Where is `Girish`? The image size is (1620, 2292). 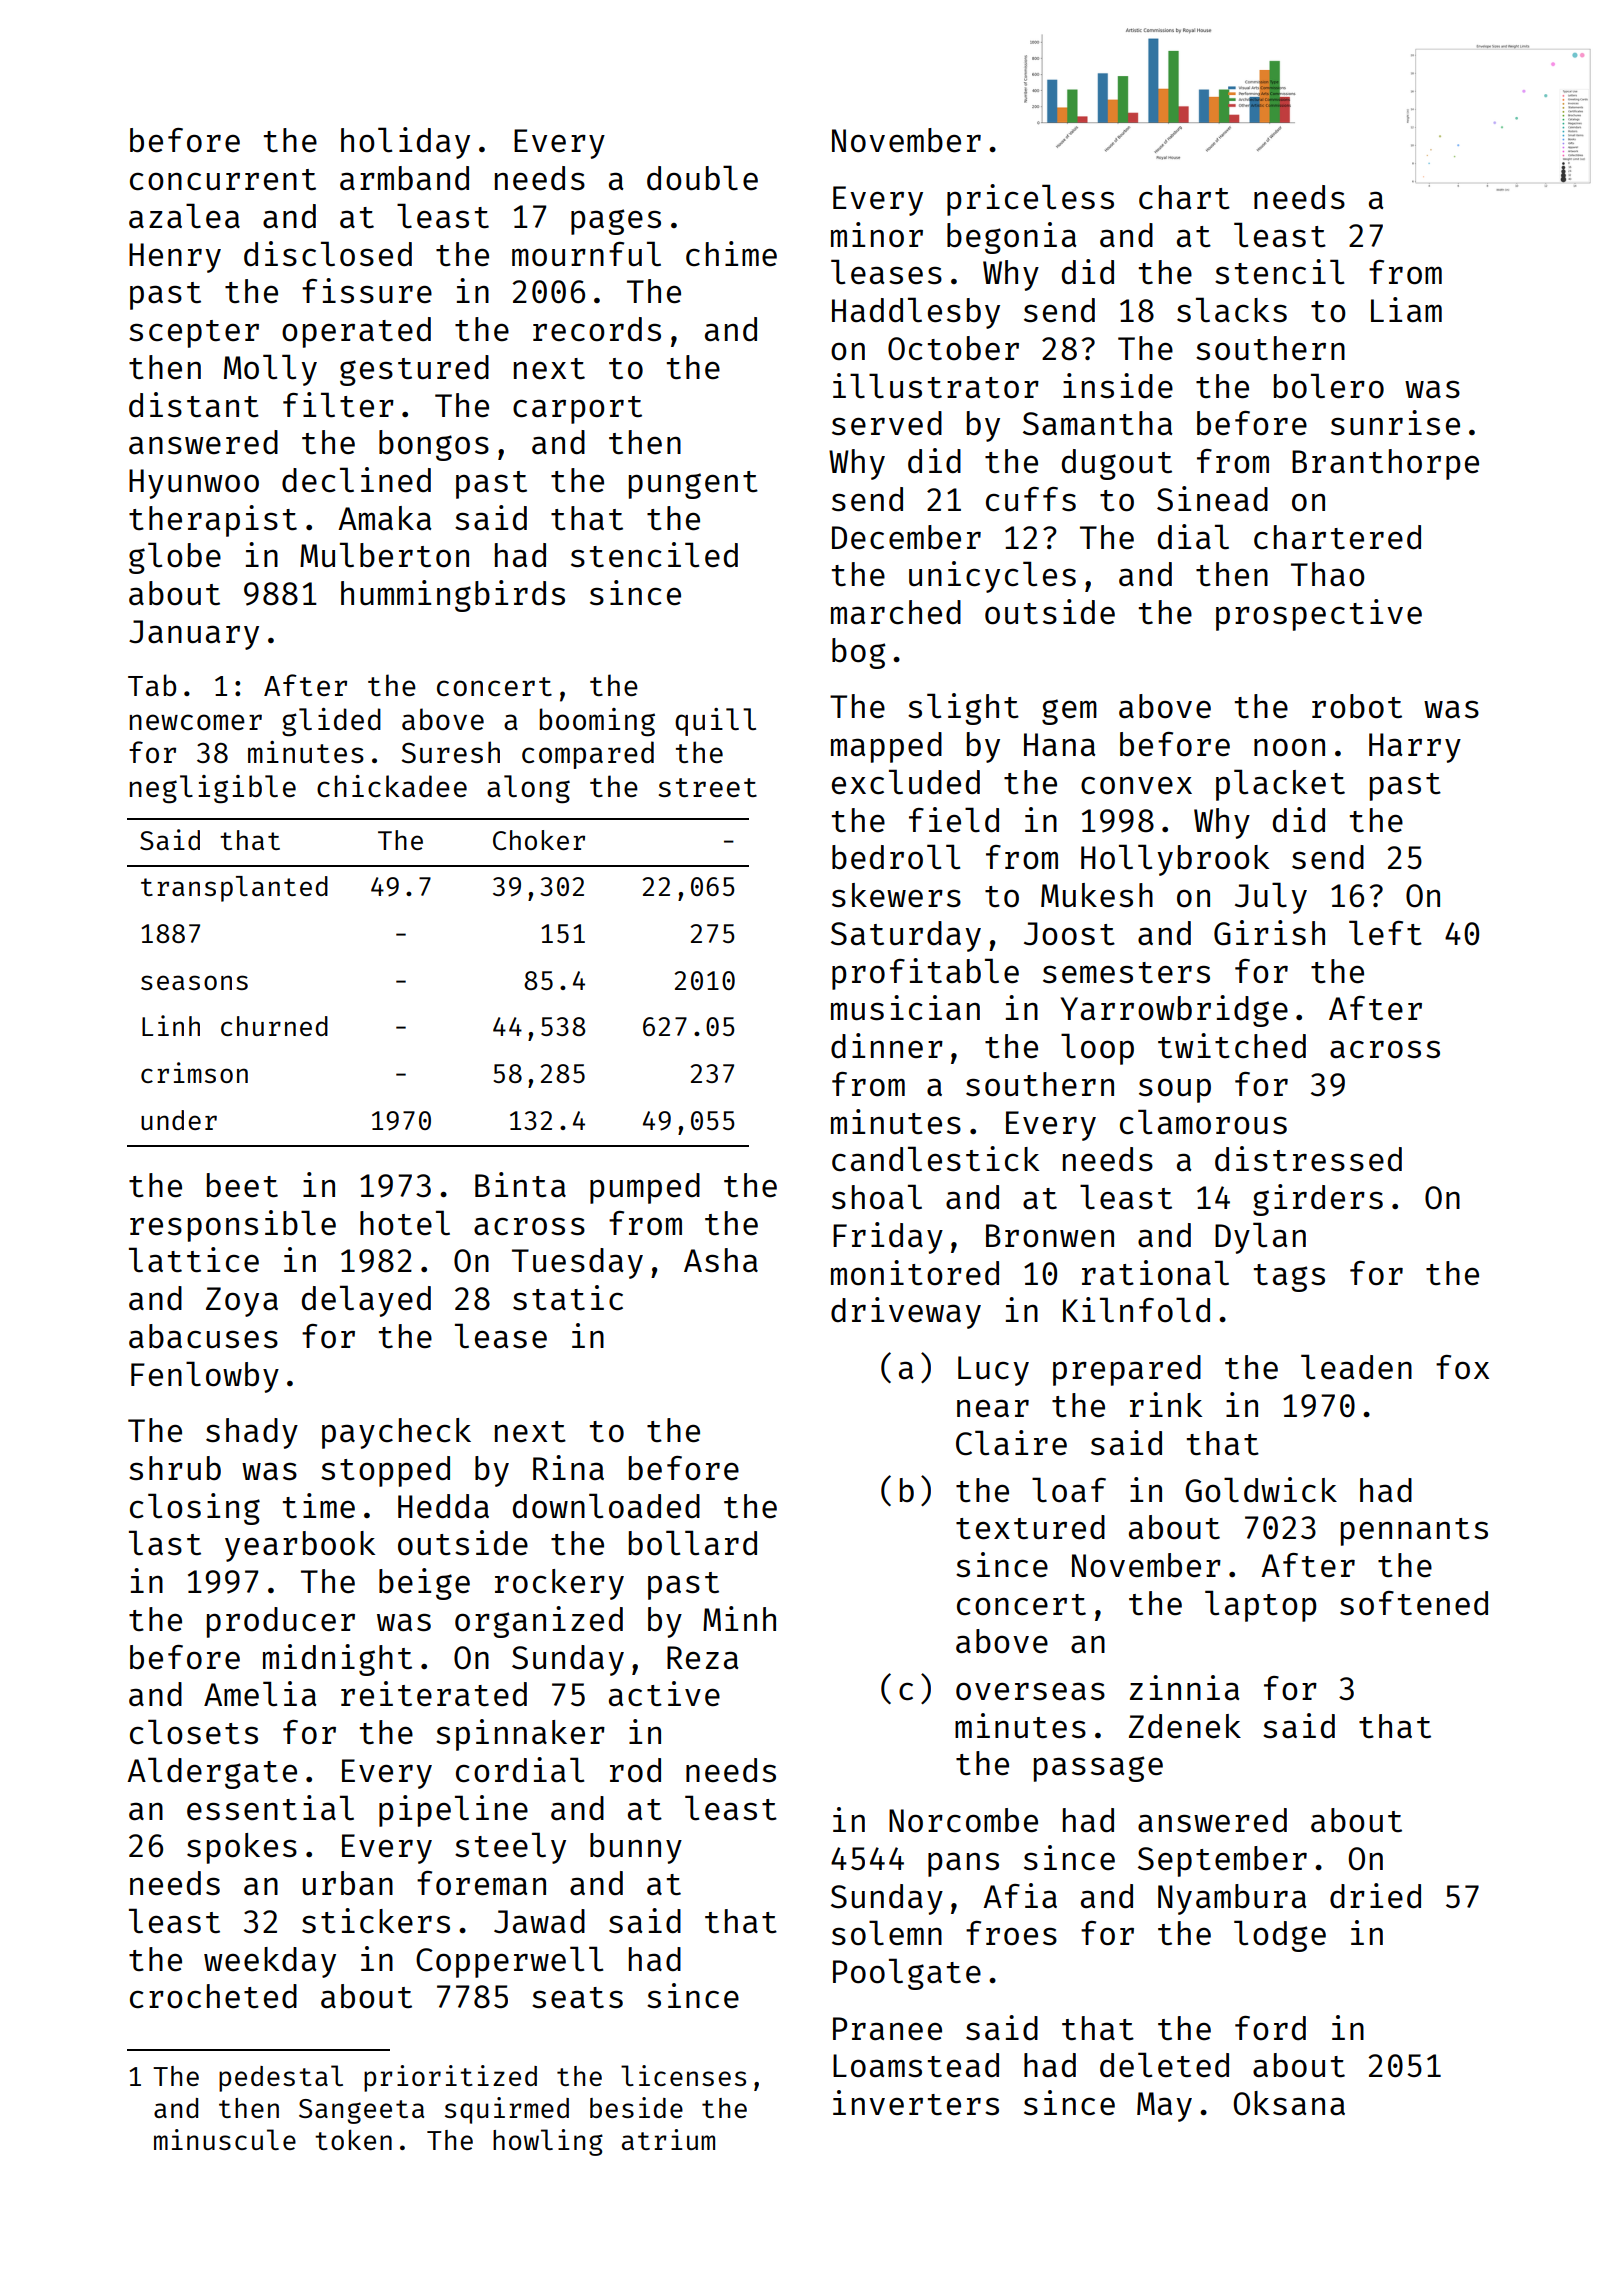
Girish is located at coordinates (1269, 933).
